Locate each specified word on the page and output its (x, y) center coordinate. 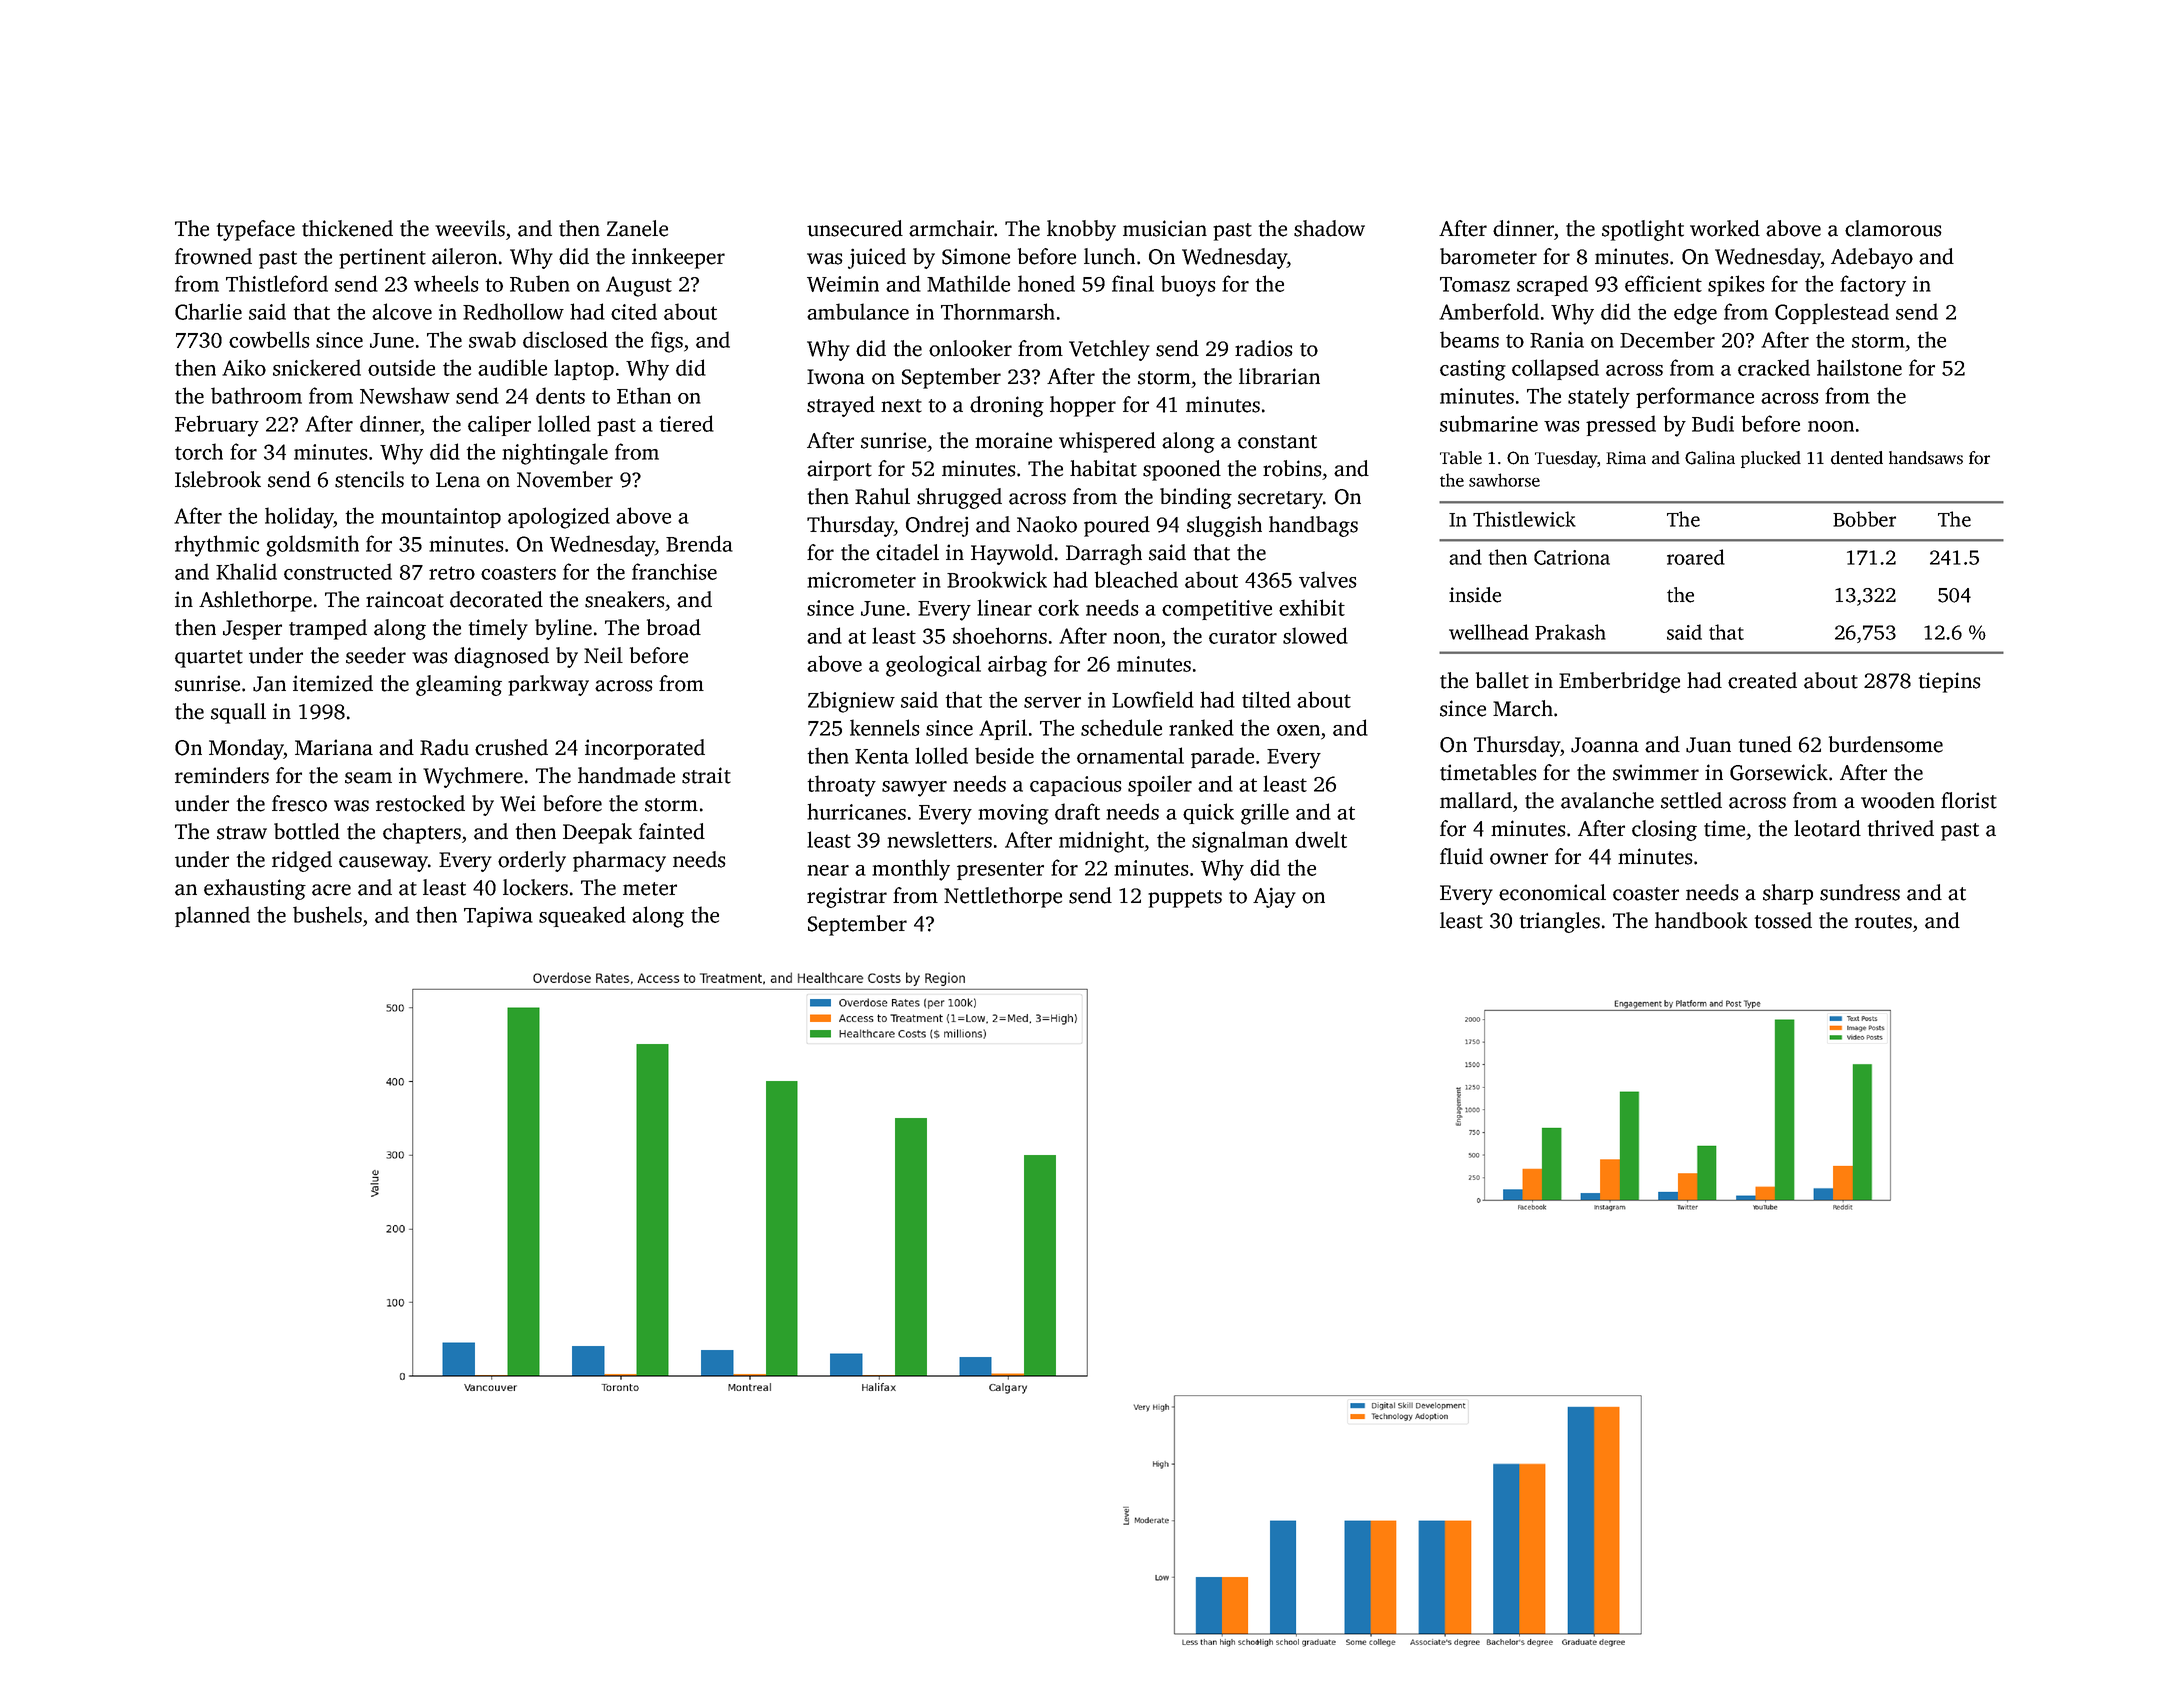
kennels (884, 727)
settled (1691, 800)
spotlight (1643, 230)
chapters (422, 833)
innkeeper (678, 258)
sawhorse (1504, 480)
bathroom (256, 395)
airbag (1017, 666)
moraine (1013, 440)
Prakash (1570, 632)
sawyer (914, 789)
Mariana (334, 747)
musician (1165, 228)
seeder (376, 655)
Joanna (1605, 745)
